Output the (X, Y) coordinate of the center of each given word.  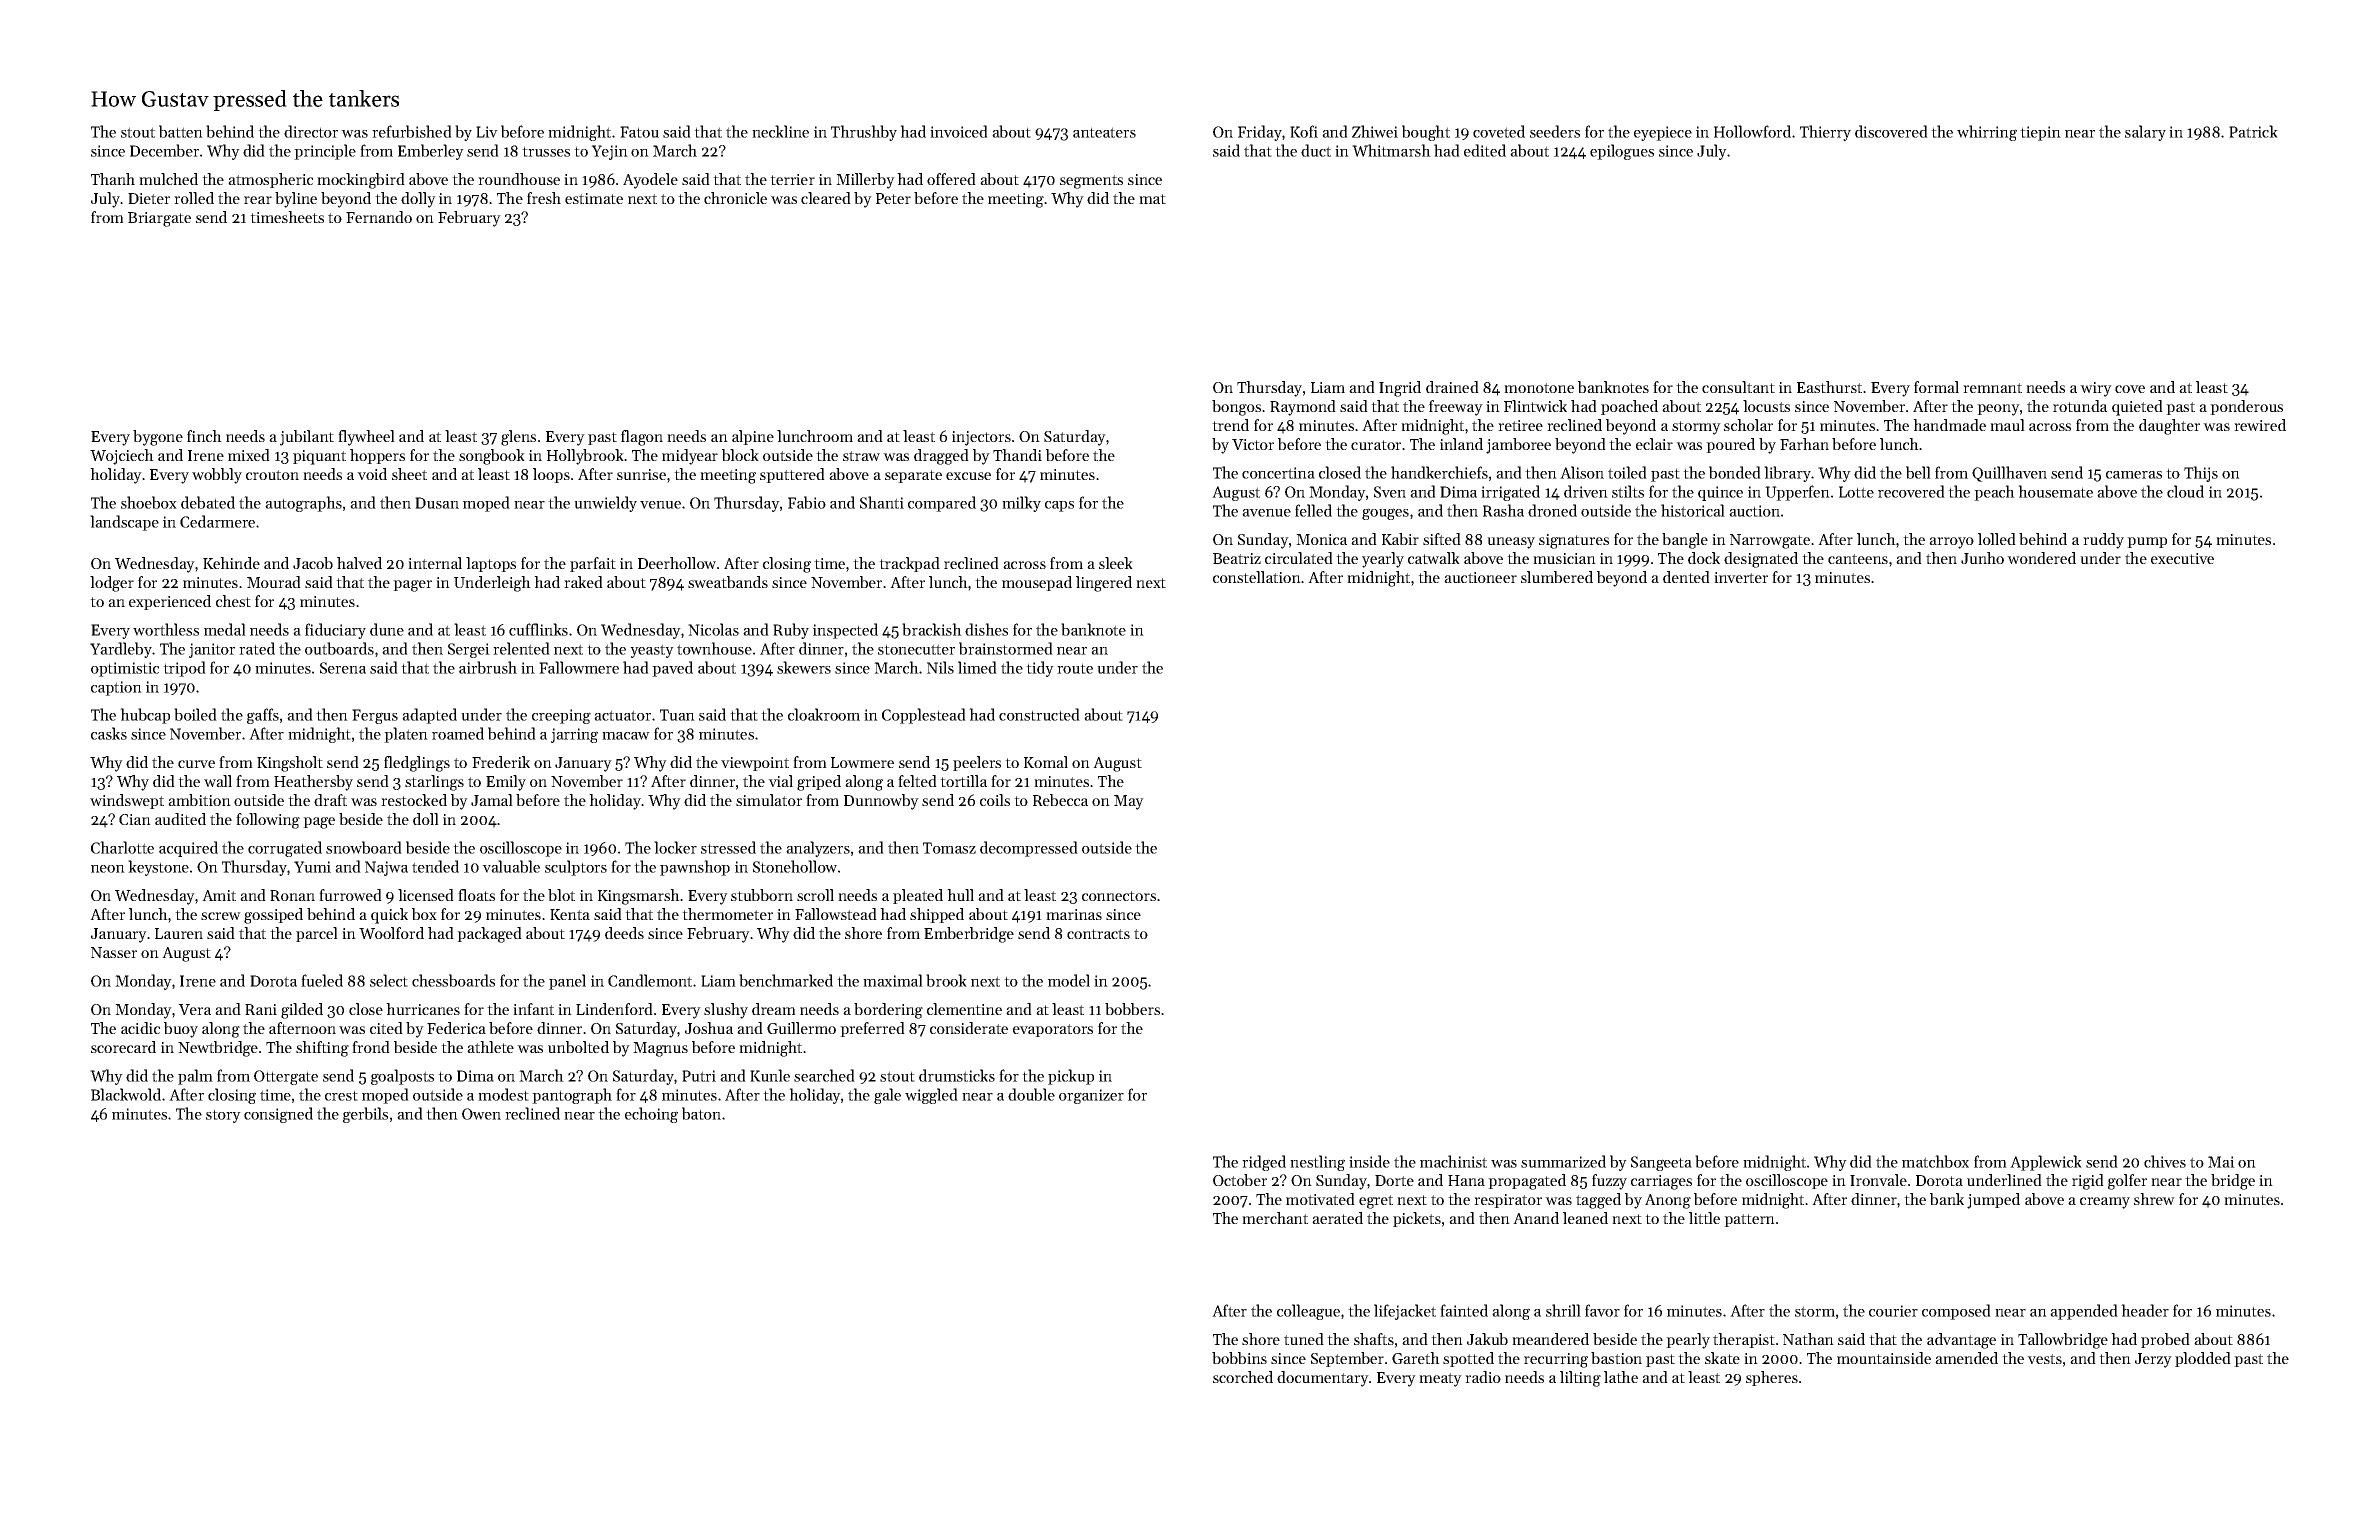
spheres (1772, 1378)
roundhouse (519, 179)
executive (2182, 558)
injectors (981, 438)
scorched (1243, 1377)
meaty (1440, 1380)
